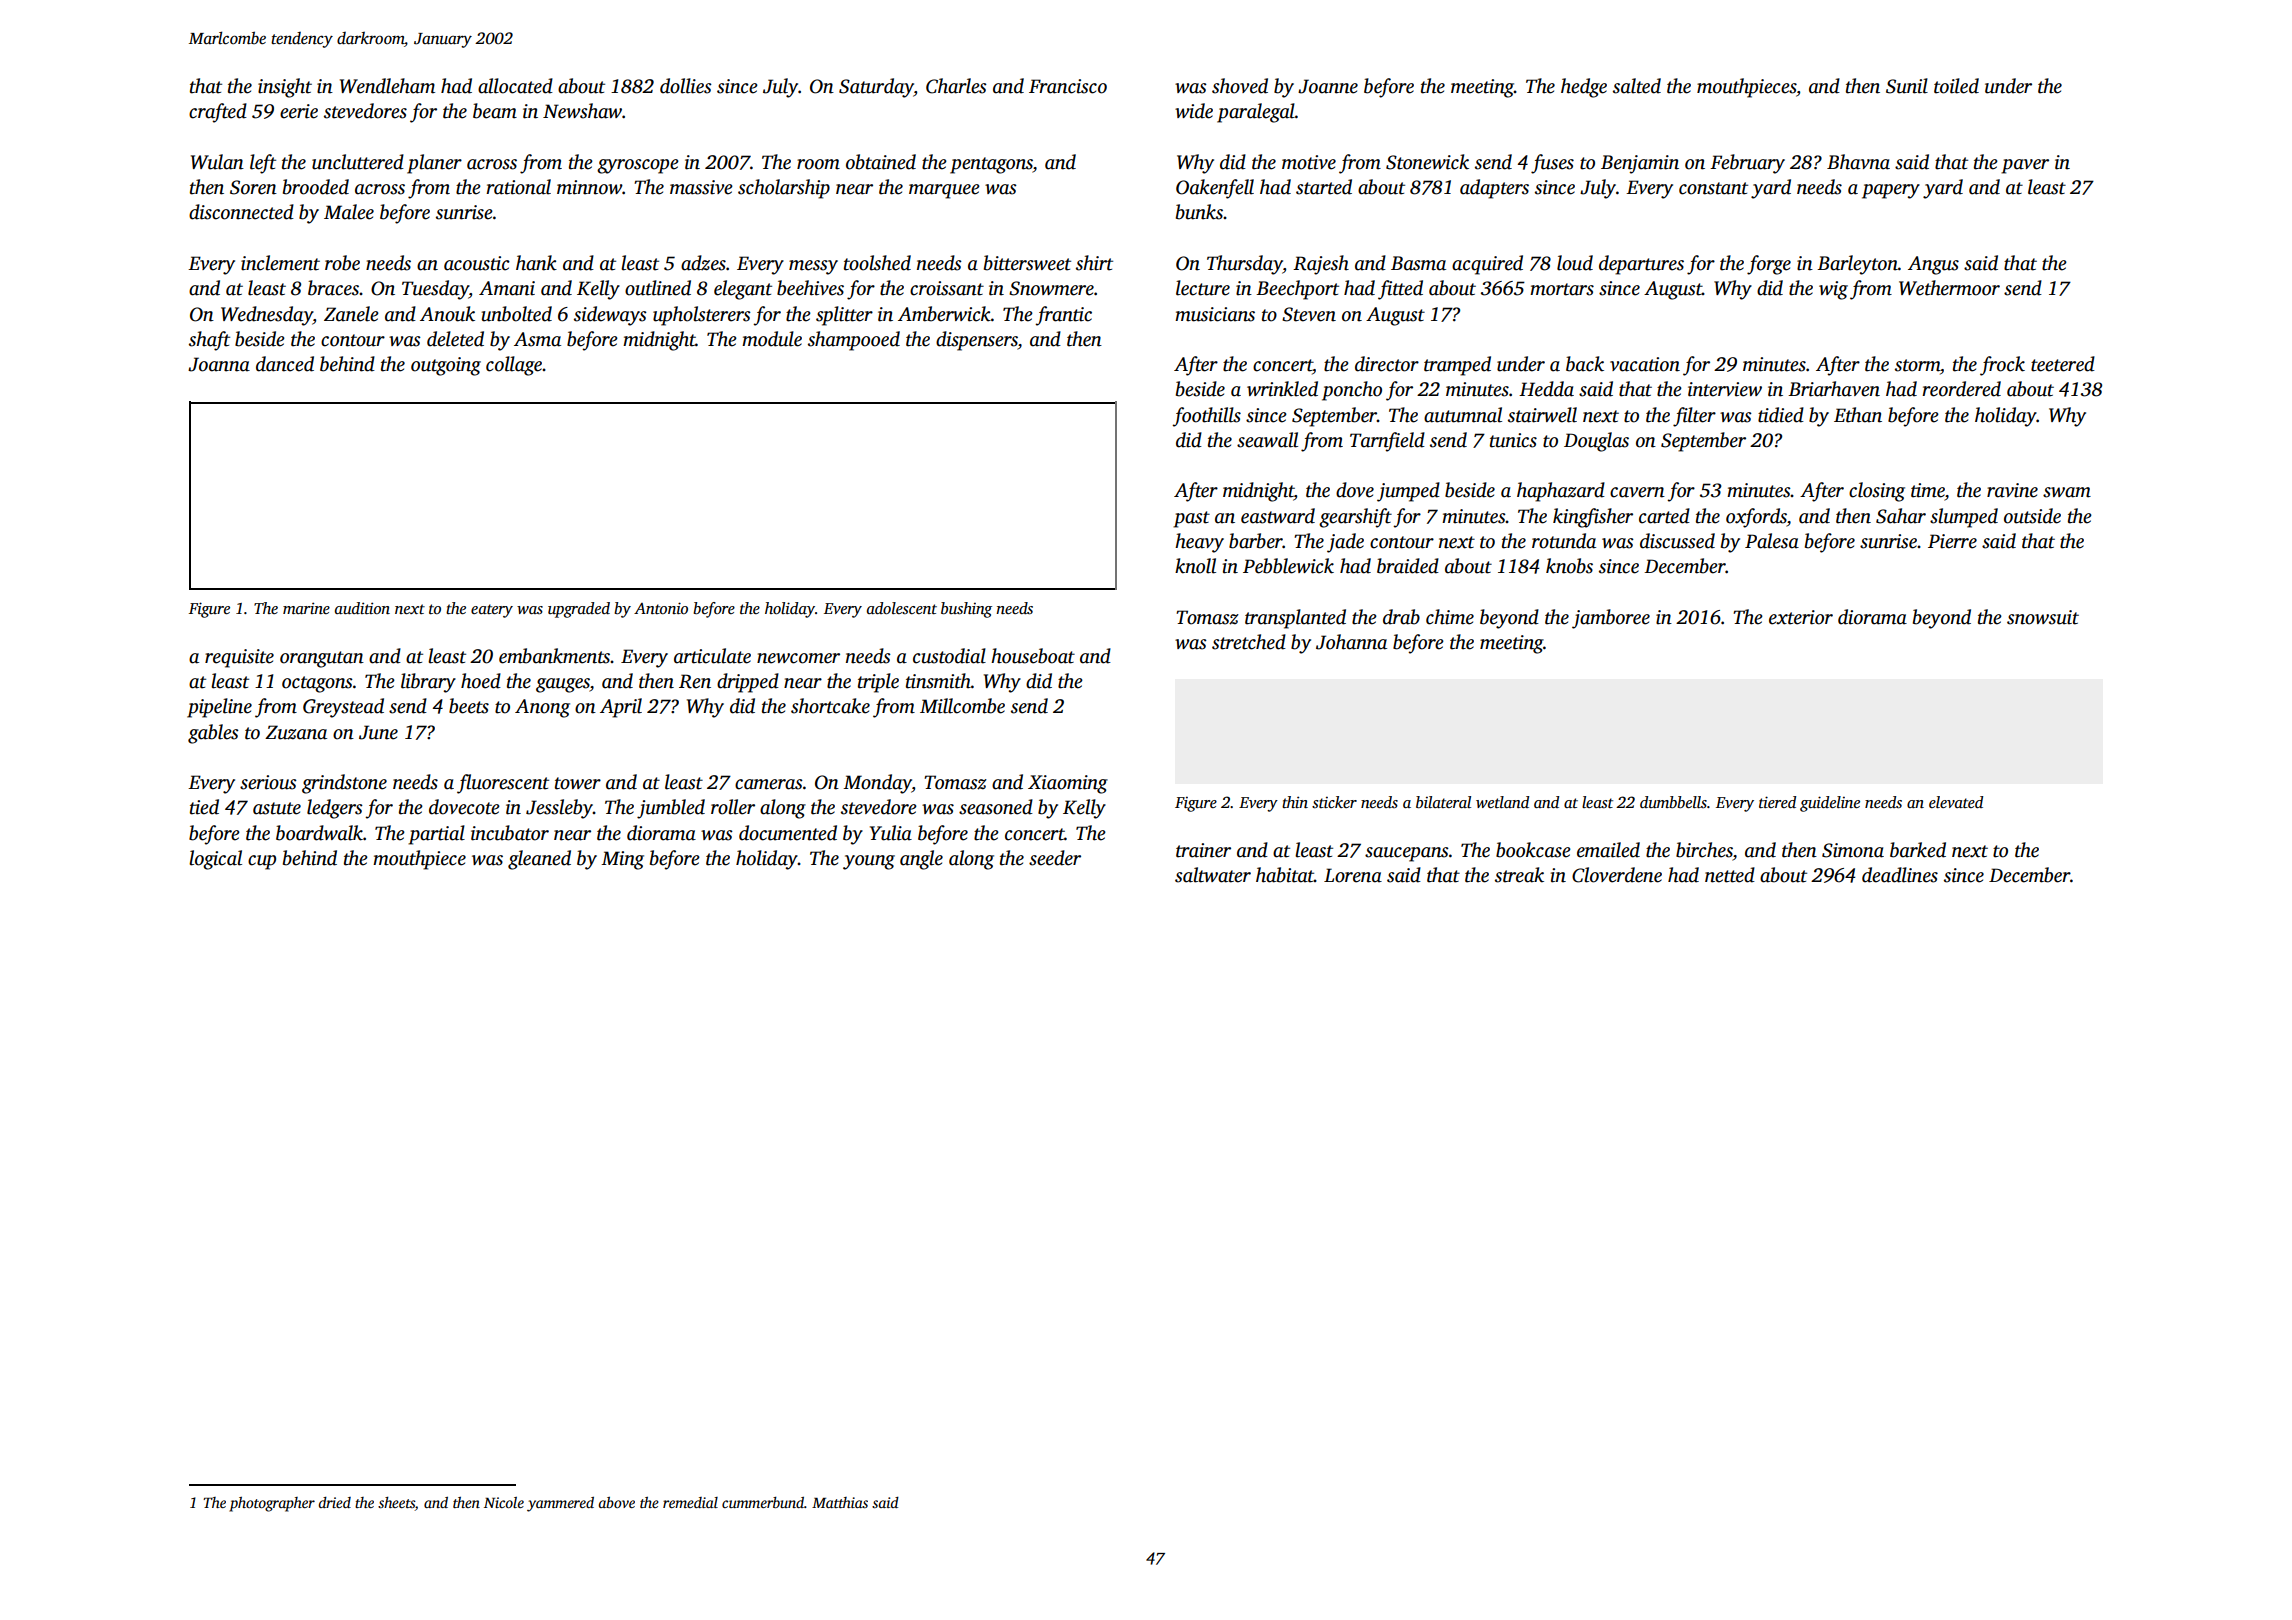 The width and height of the page is (2292, 1620). What do you see at coordinates (1956, 86) in the page?
I see `toiled` at bounding box center [1956, 86].
